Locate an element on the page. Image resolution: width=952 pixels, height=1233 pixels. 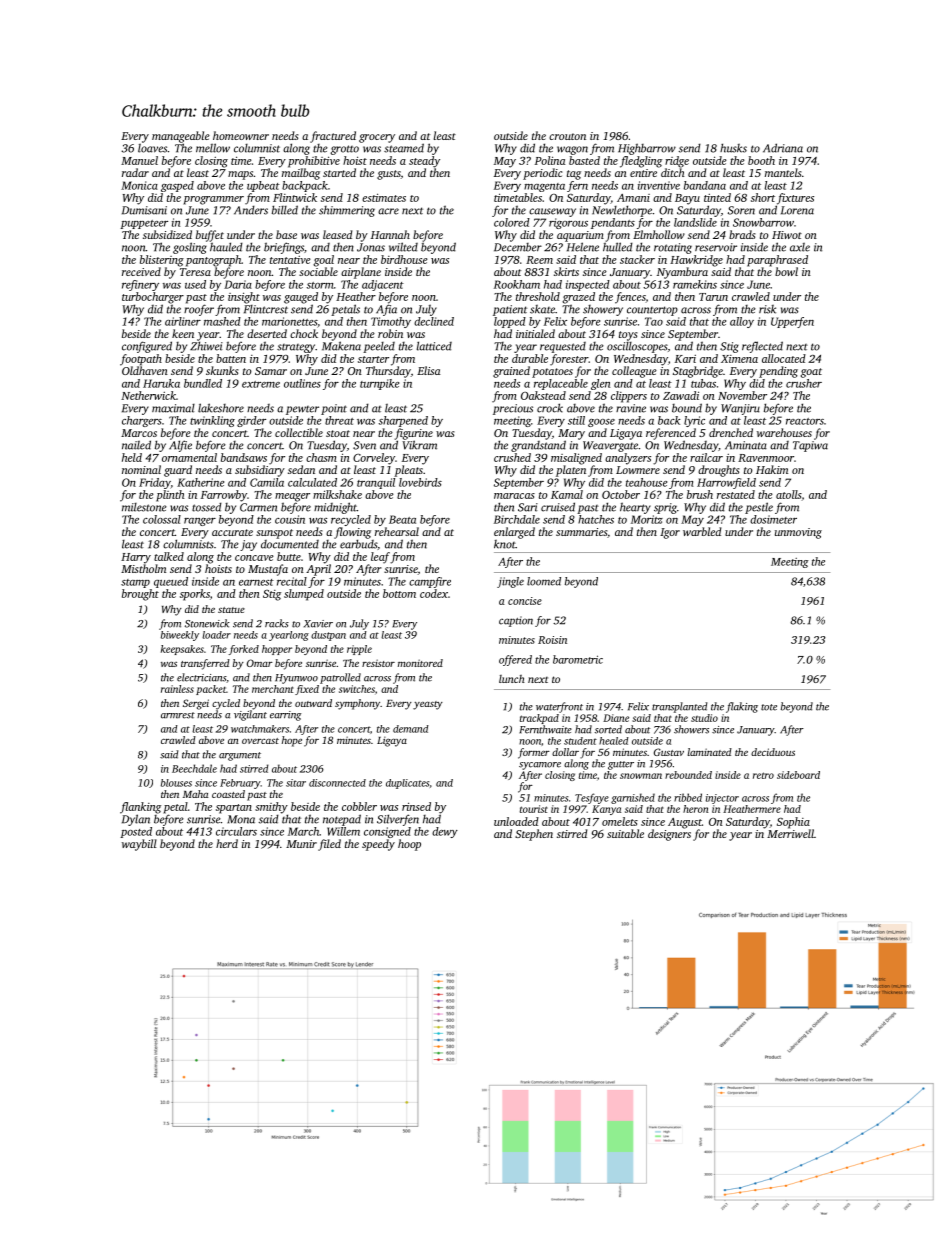
patient is located at coordinates (510, 310).
